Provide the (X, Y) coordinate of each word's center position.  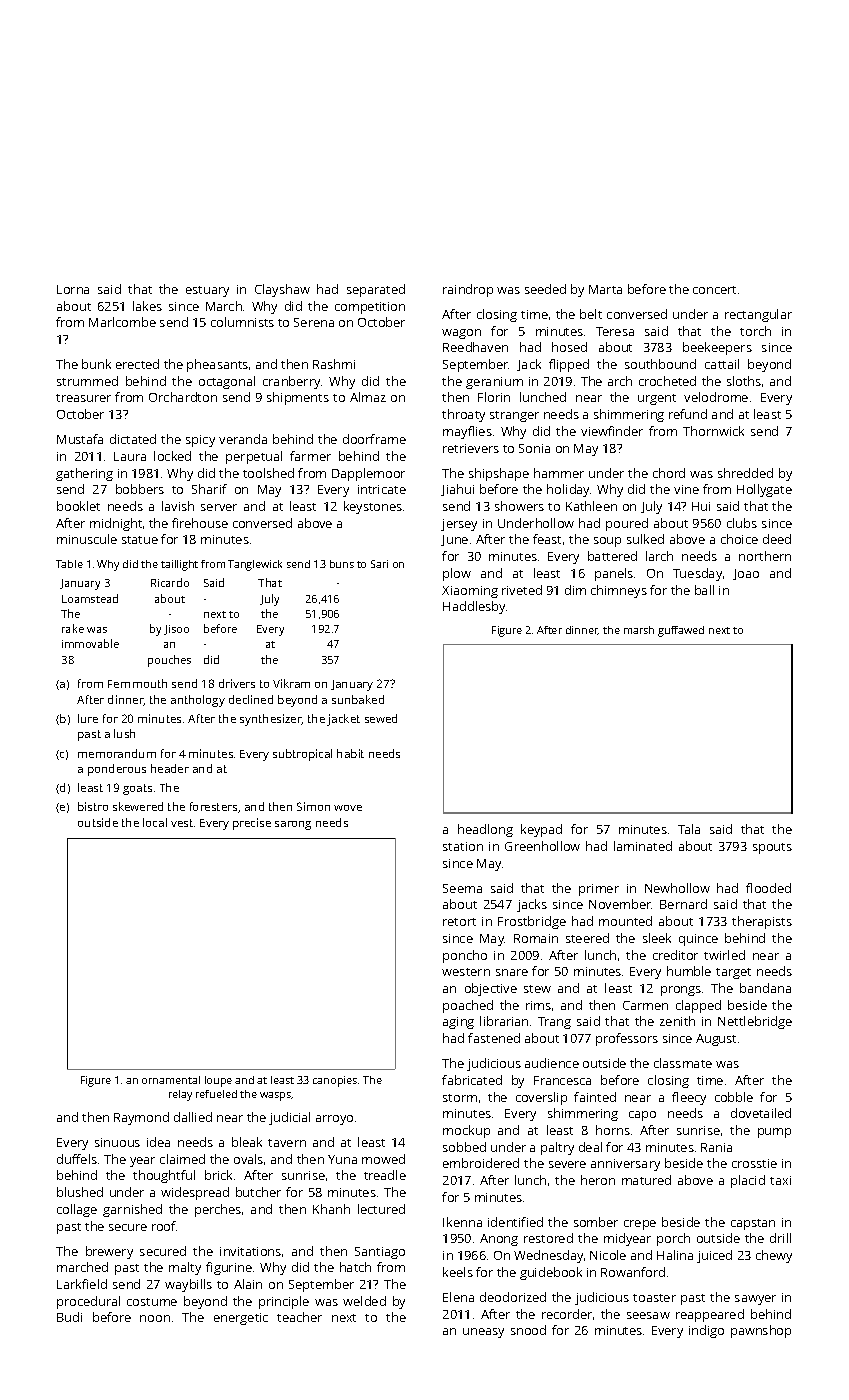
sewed (381, 718)
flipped (569, 365)
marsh (639, 630)
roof (164, 1226)
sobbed (464, 1147)
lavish (178, 506)
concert (714, 290)
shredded (745, 473)
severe (567, 1164)
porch (673, 1239)
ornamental (171, 1080)
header (170, 768)
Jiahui (457, 490)
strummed (87, 381)
